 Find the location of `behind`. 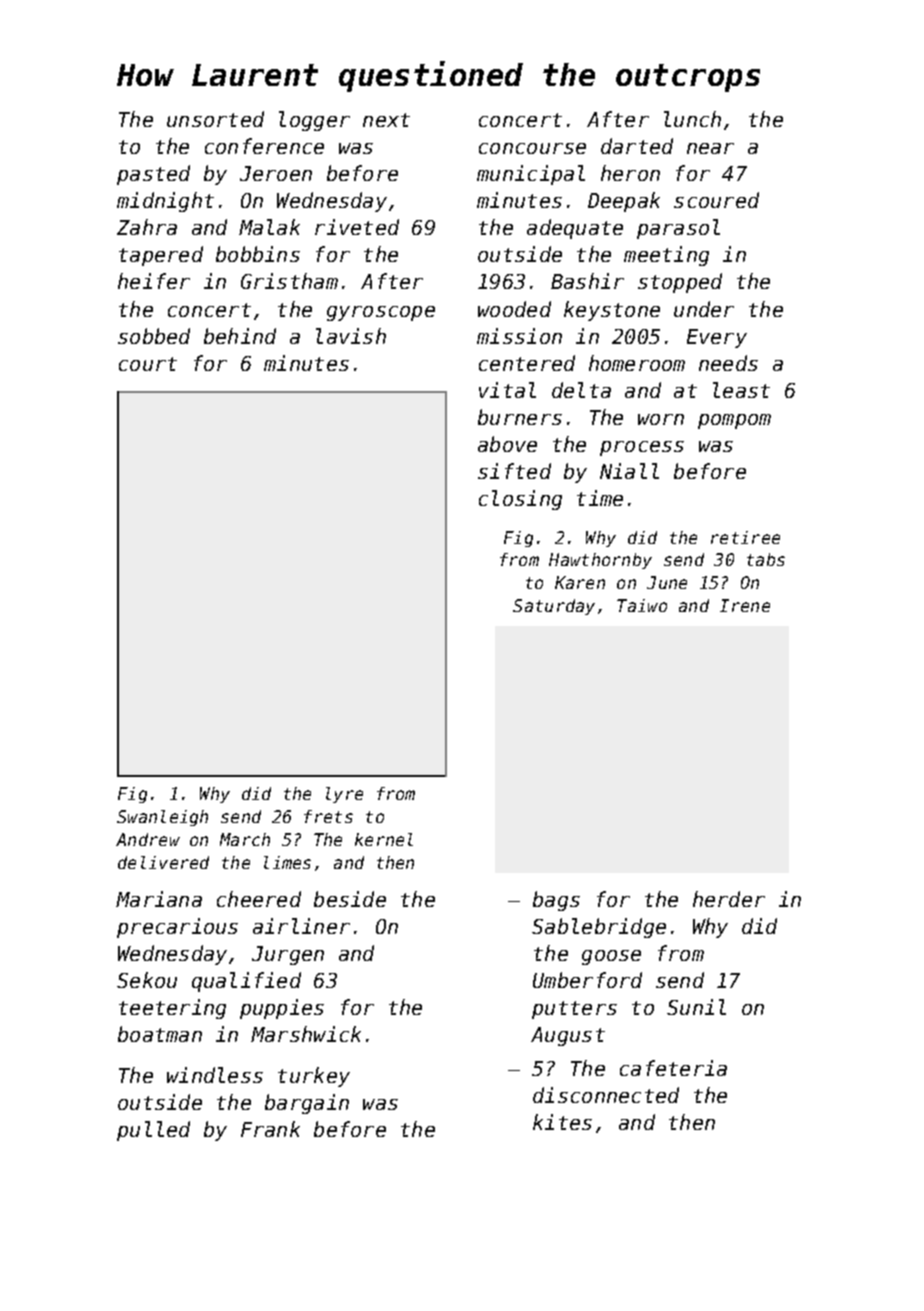

behind is located at coordinates (240, 336).
